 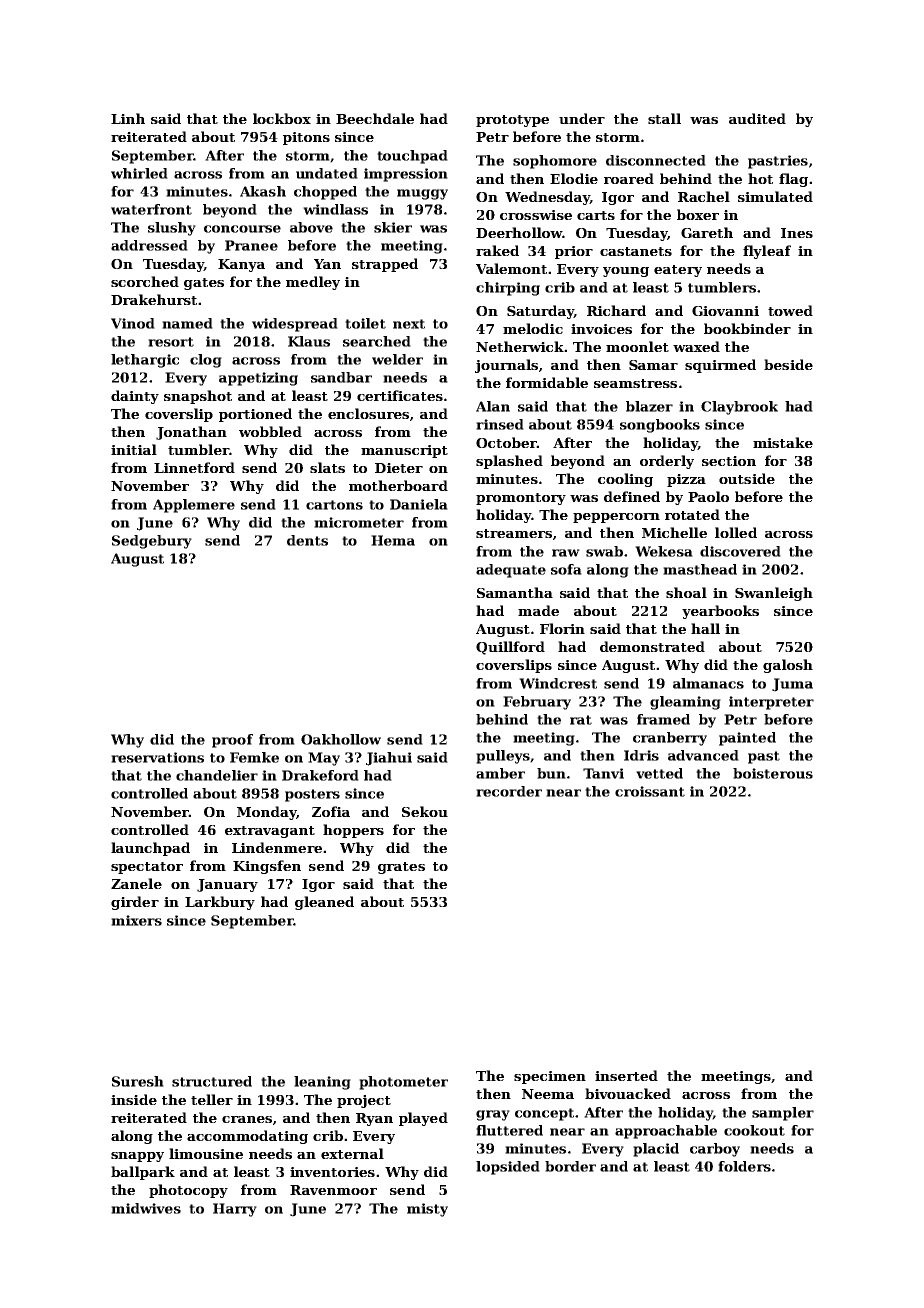 I want to click on undated, so click(x=327, y=173).
